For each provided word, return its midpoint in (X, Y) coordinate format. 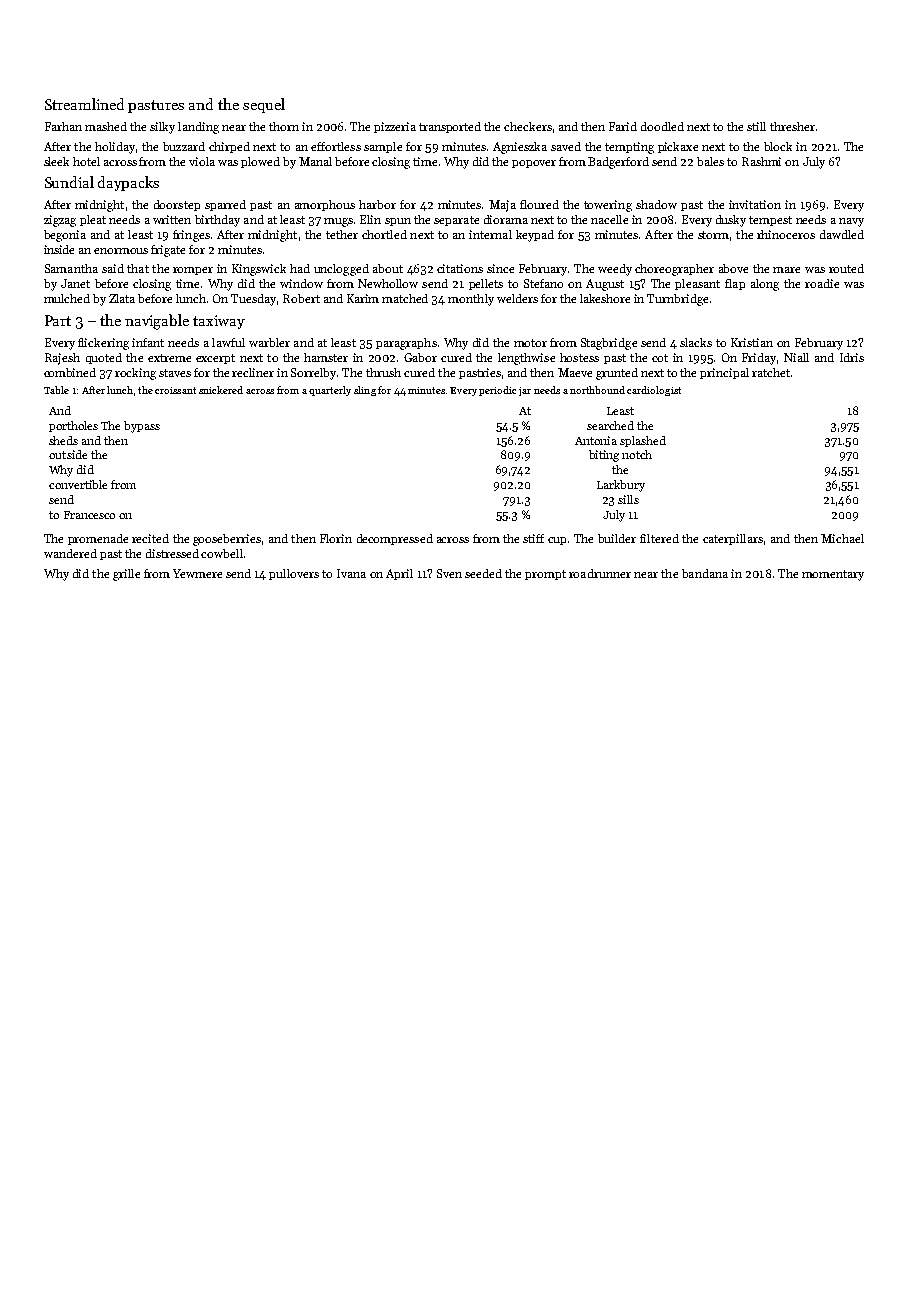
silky (162, 128)
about (388, 268)
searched (610, 425)
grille (126, 575)
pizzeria (395, 127)
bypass (142, 427)
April (399, 574)
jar (525, 391)
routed (846, 268)
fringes (191, 236)
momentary (833, 575)
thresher (792, 126)
